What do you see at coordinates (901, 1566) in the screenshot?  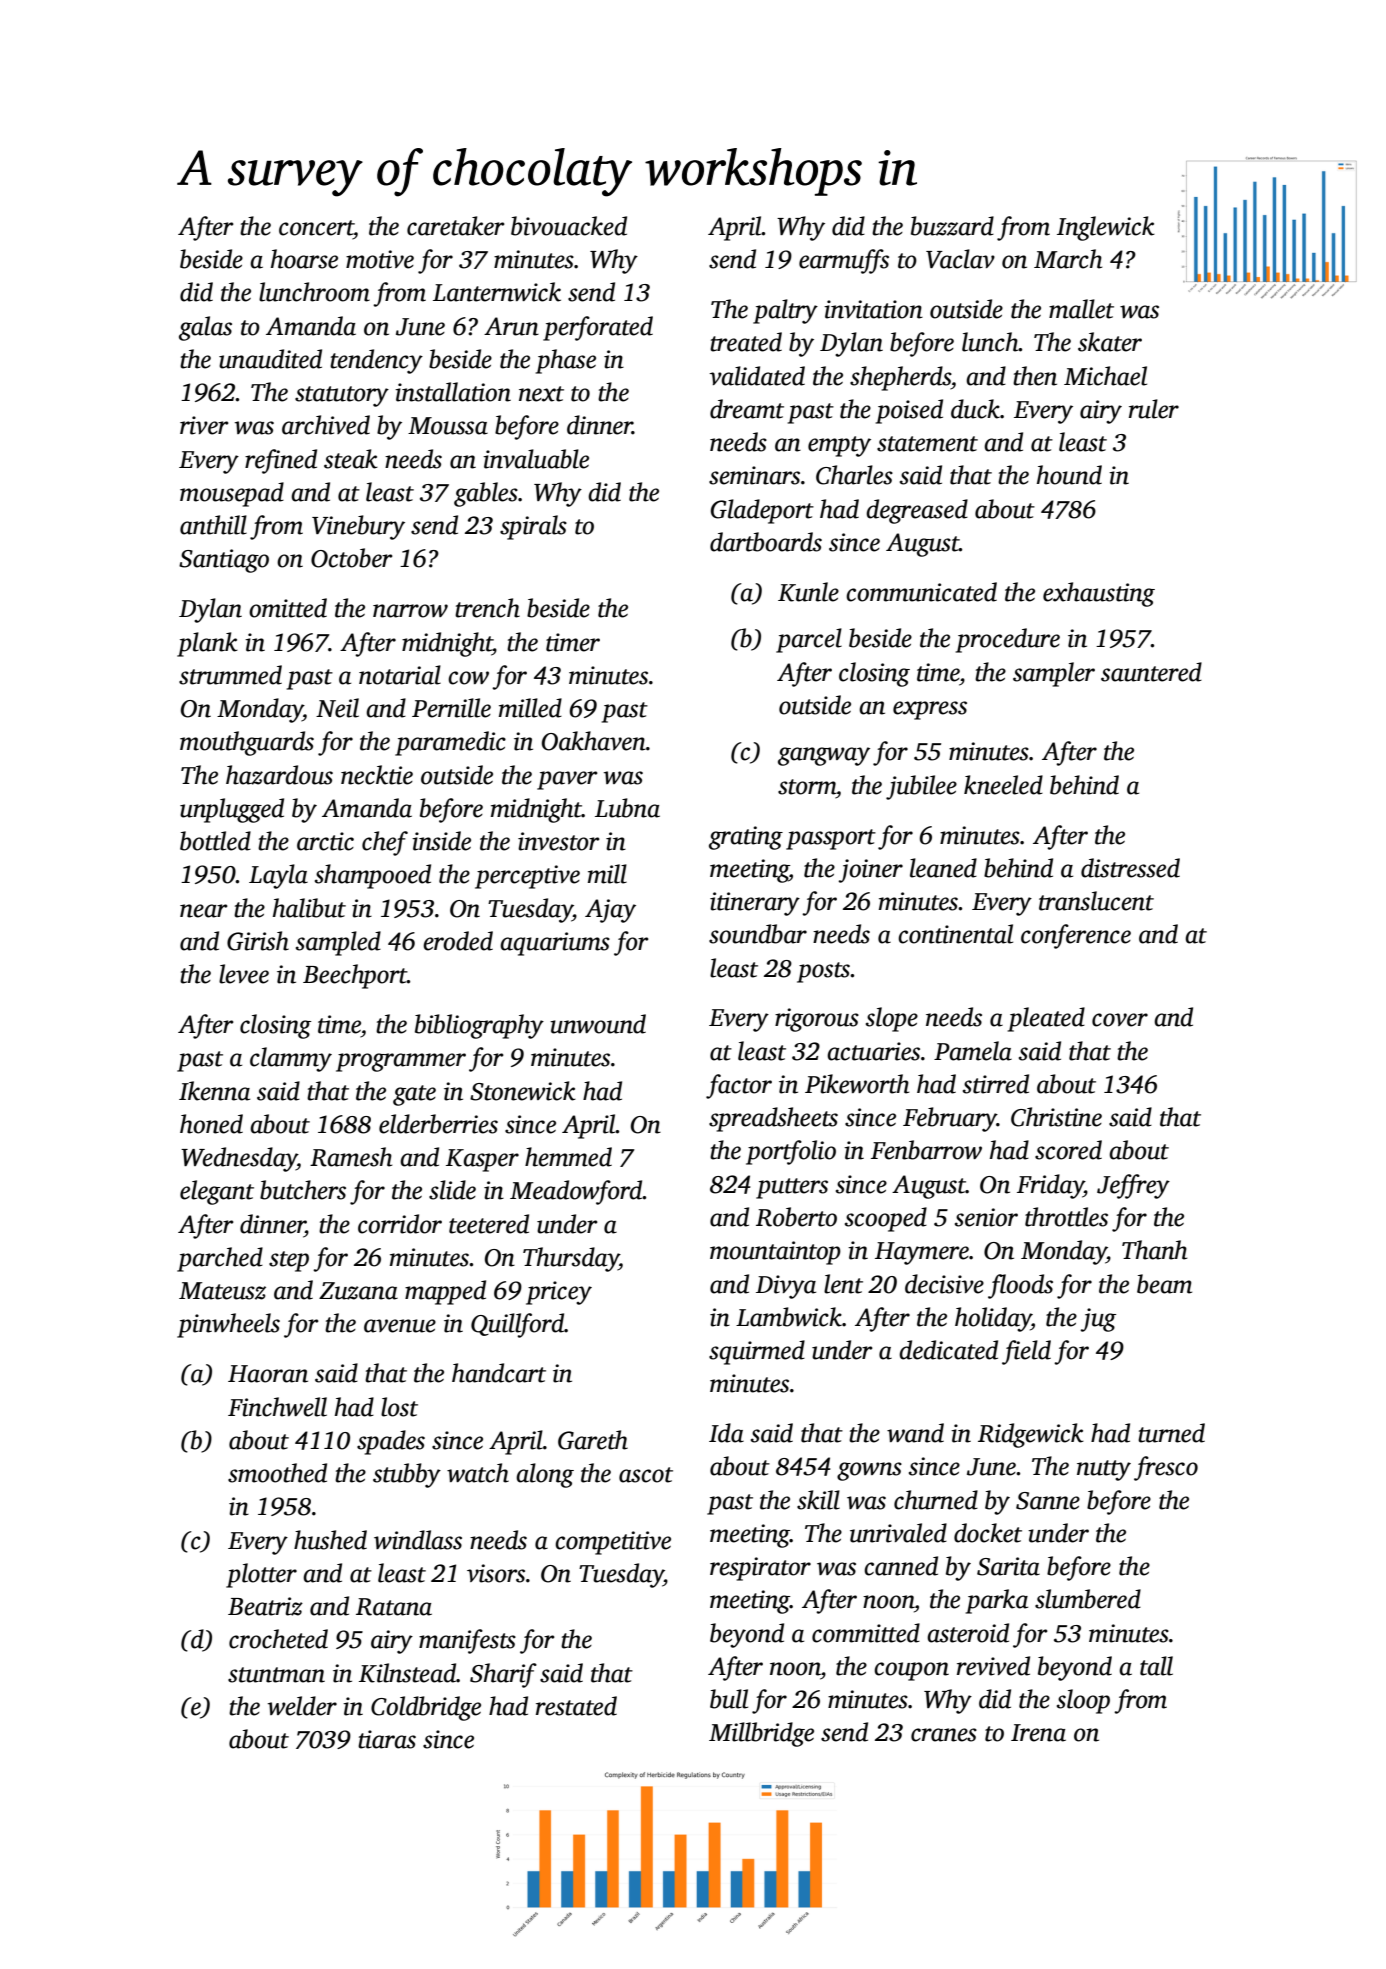 I see `canned` at bounding box center [901, 1566].
